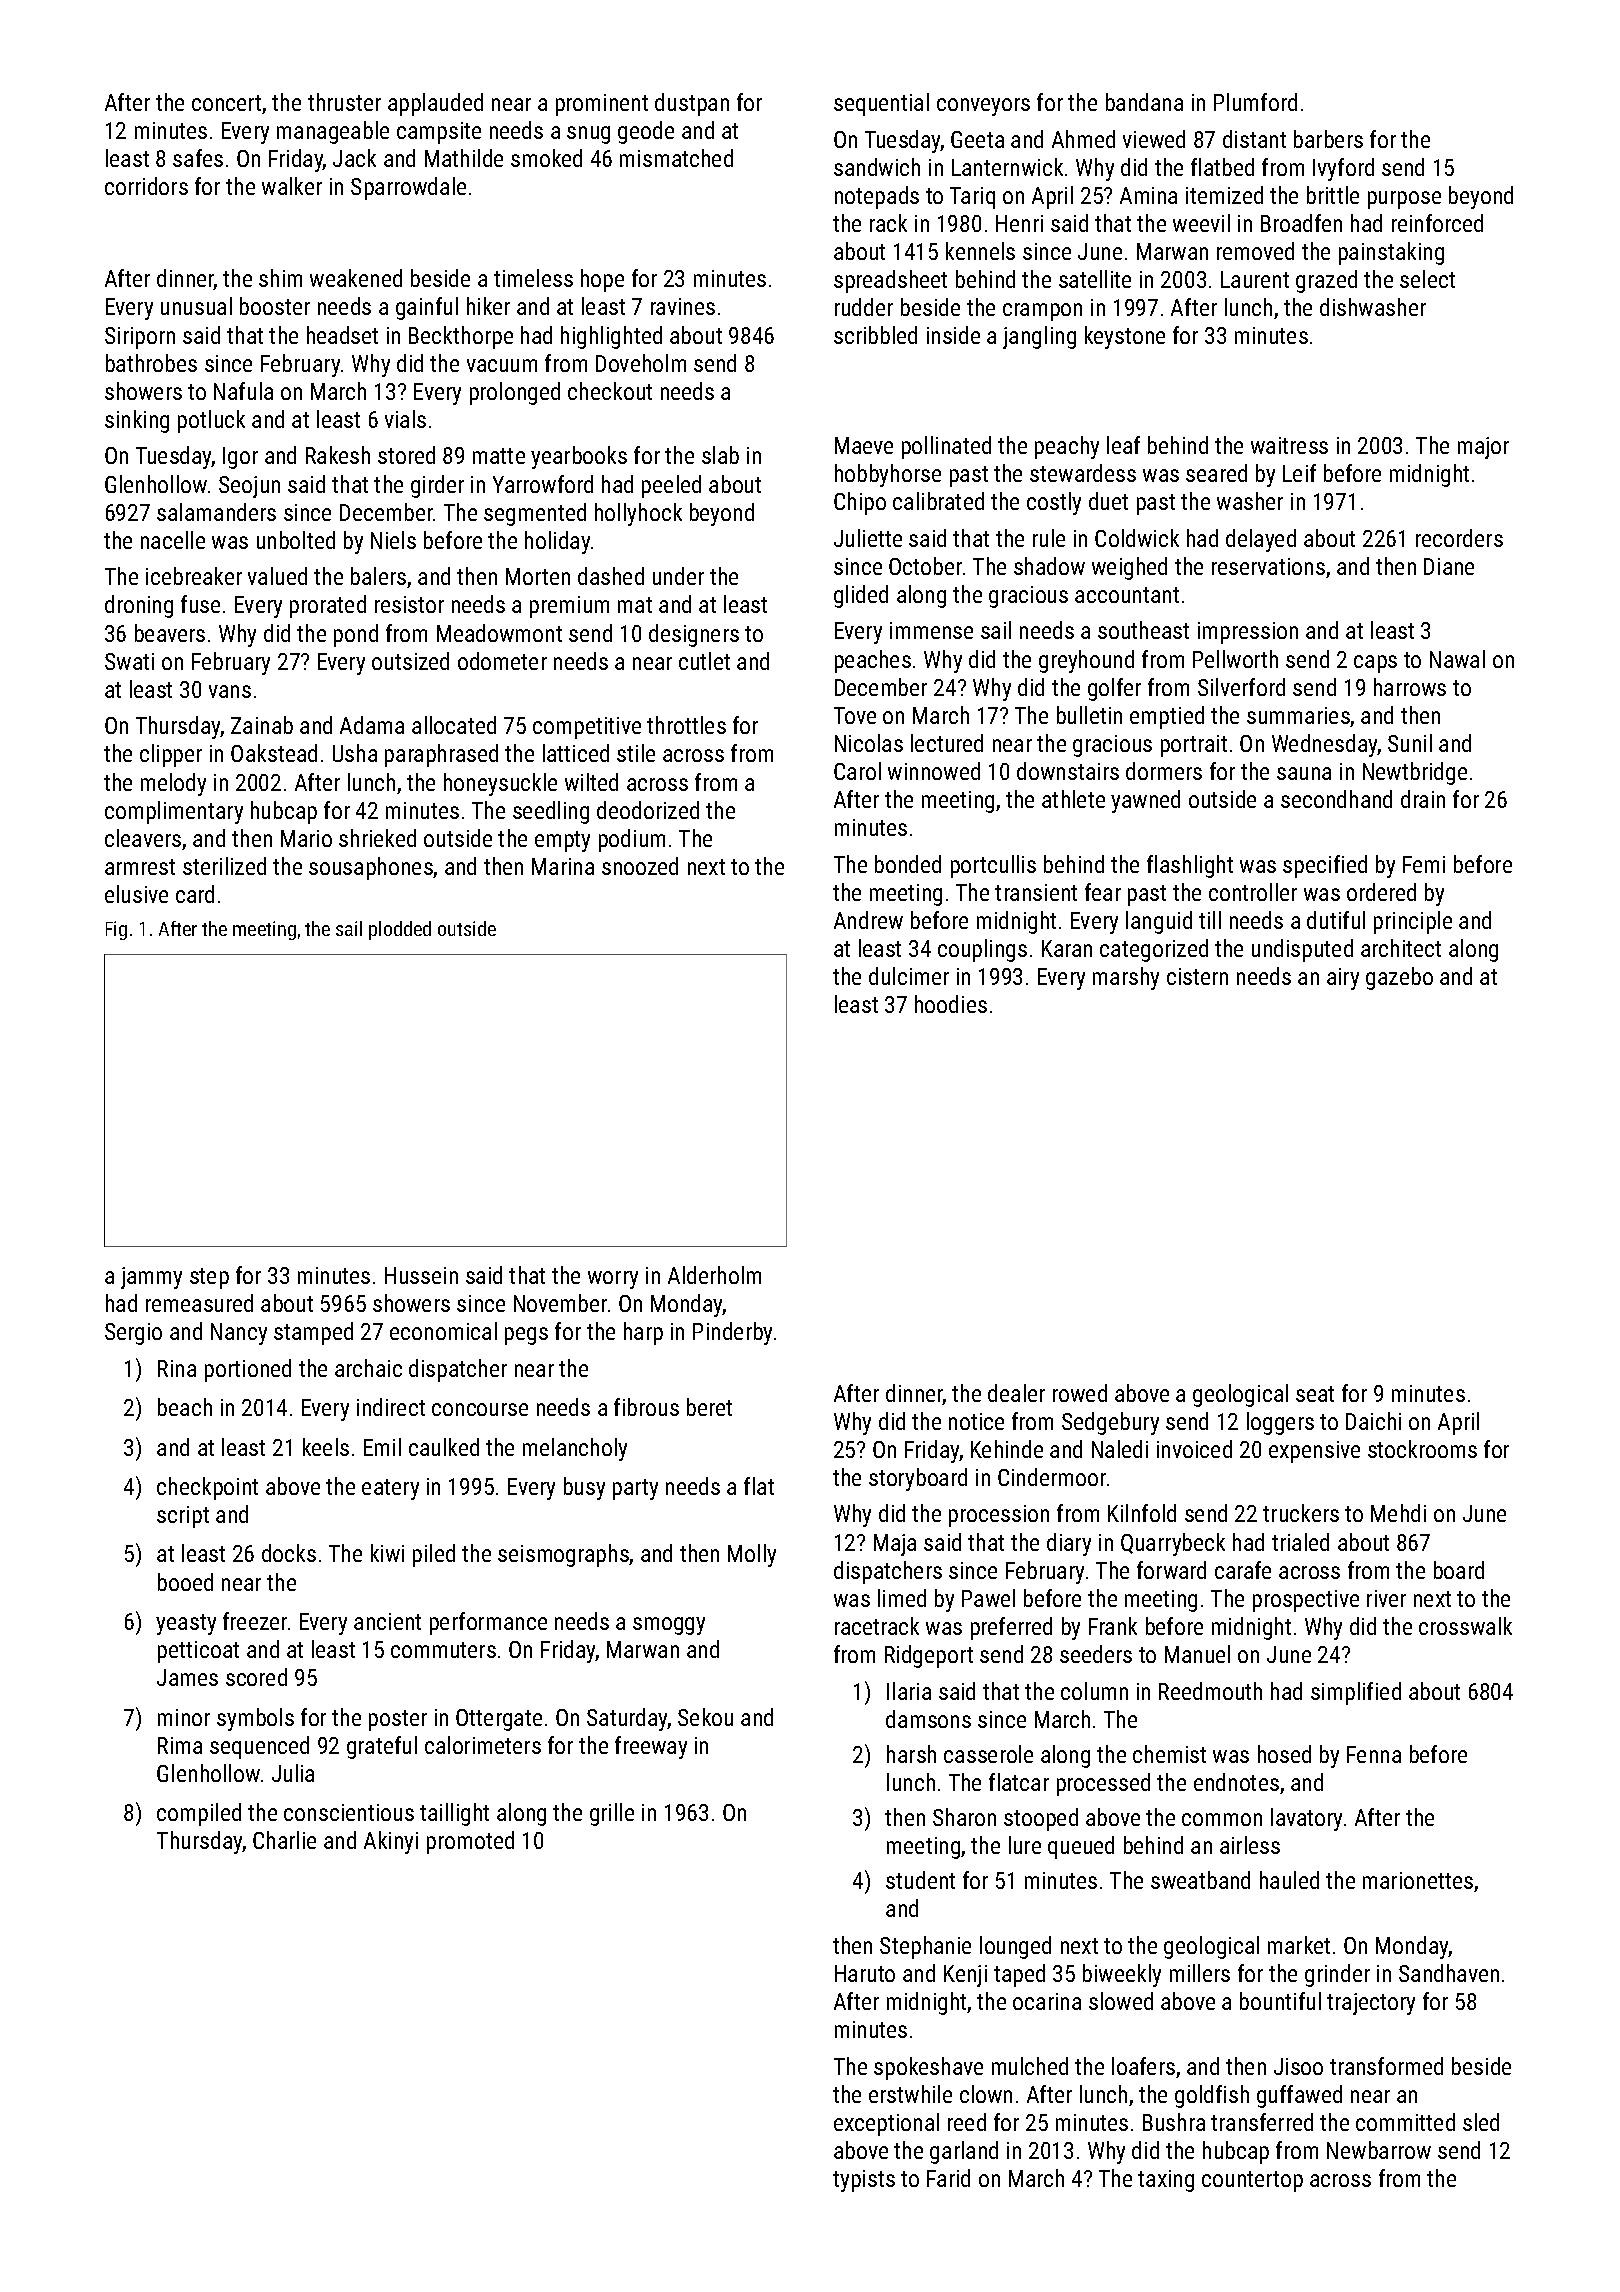  I want to click on pollinated, so click(946, 447).
